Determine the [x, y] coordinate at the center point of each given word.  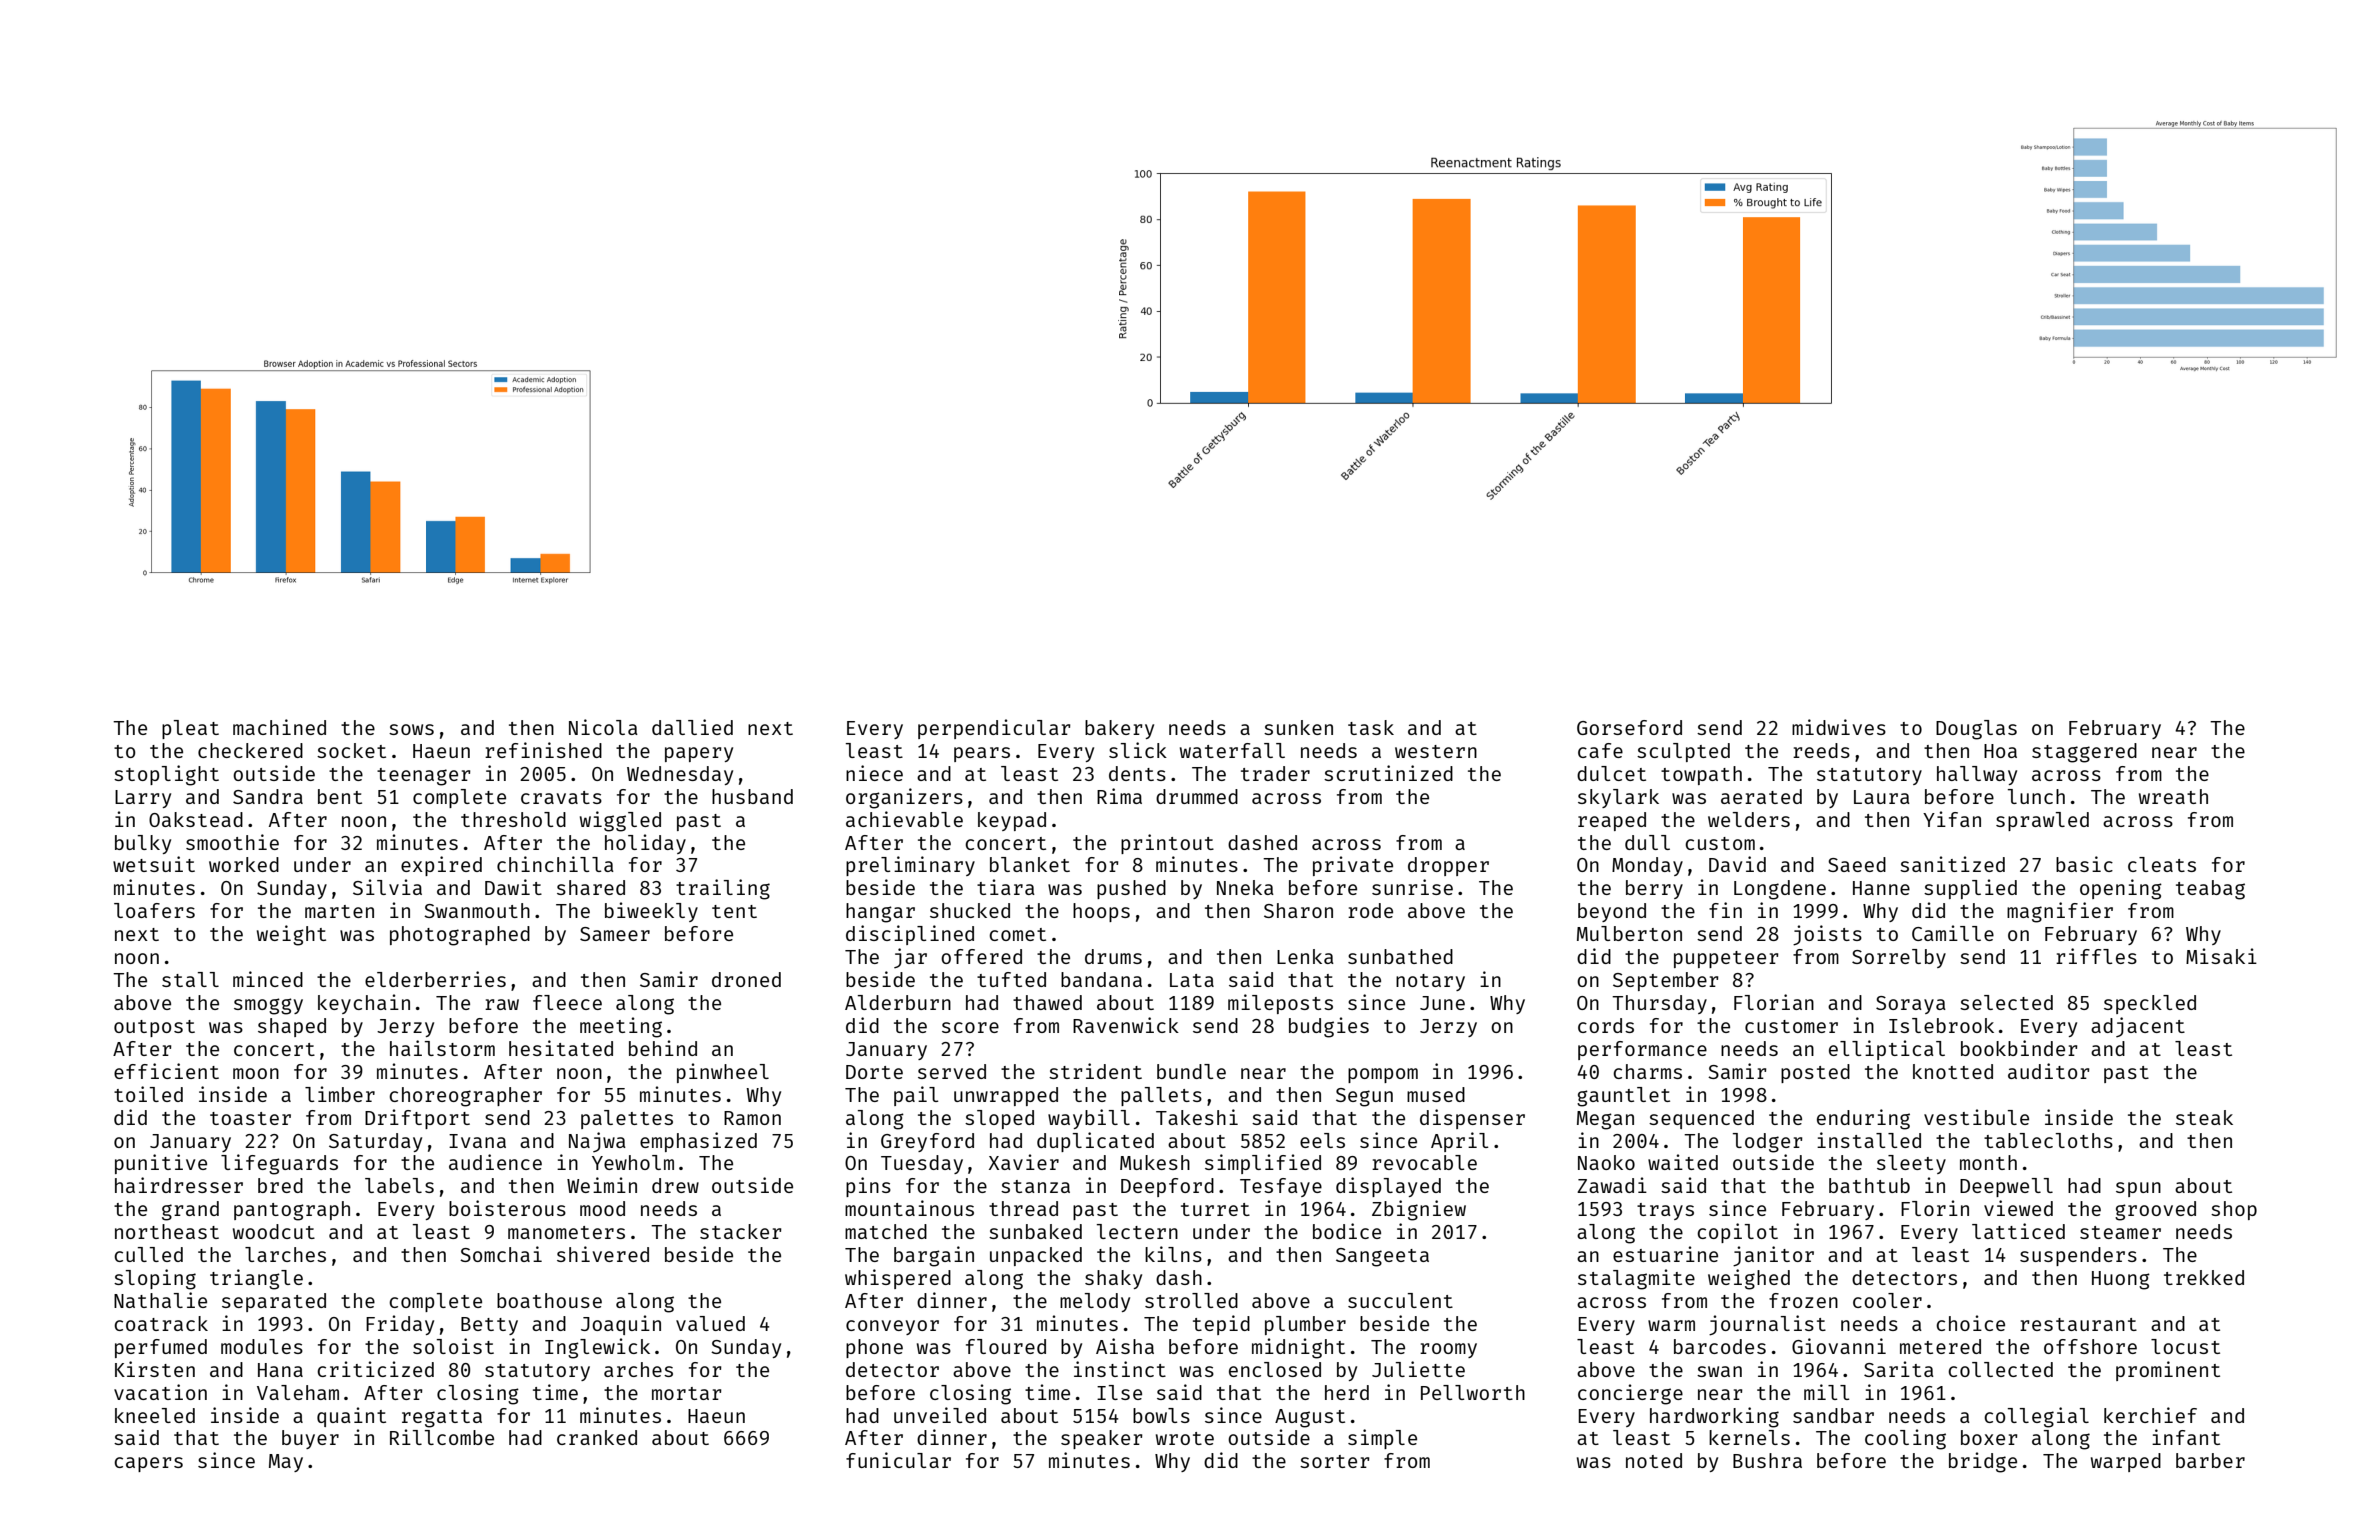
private [1353, 866]
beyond [1612, 912]
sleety [1911, 1164]
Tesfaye [1281, 1187]
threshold [513, 819]
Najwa [597, 1142]
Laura [1882, 797]
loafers [154, 910]
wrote [1185, 1438]
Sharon [1298, 910]
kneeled [155, 1415]
